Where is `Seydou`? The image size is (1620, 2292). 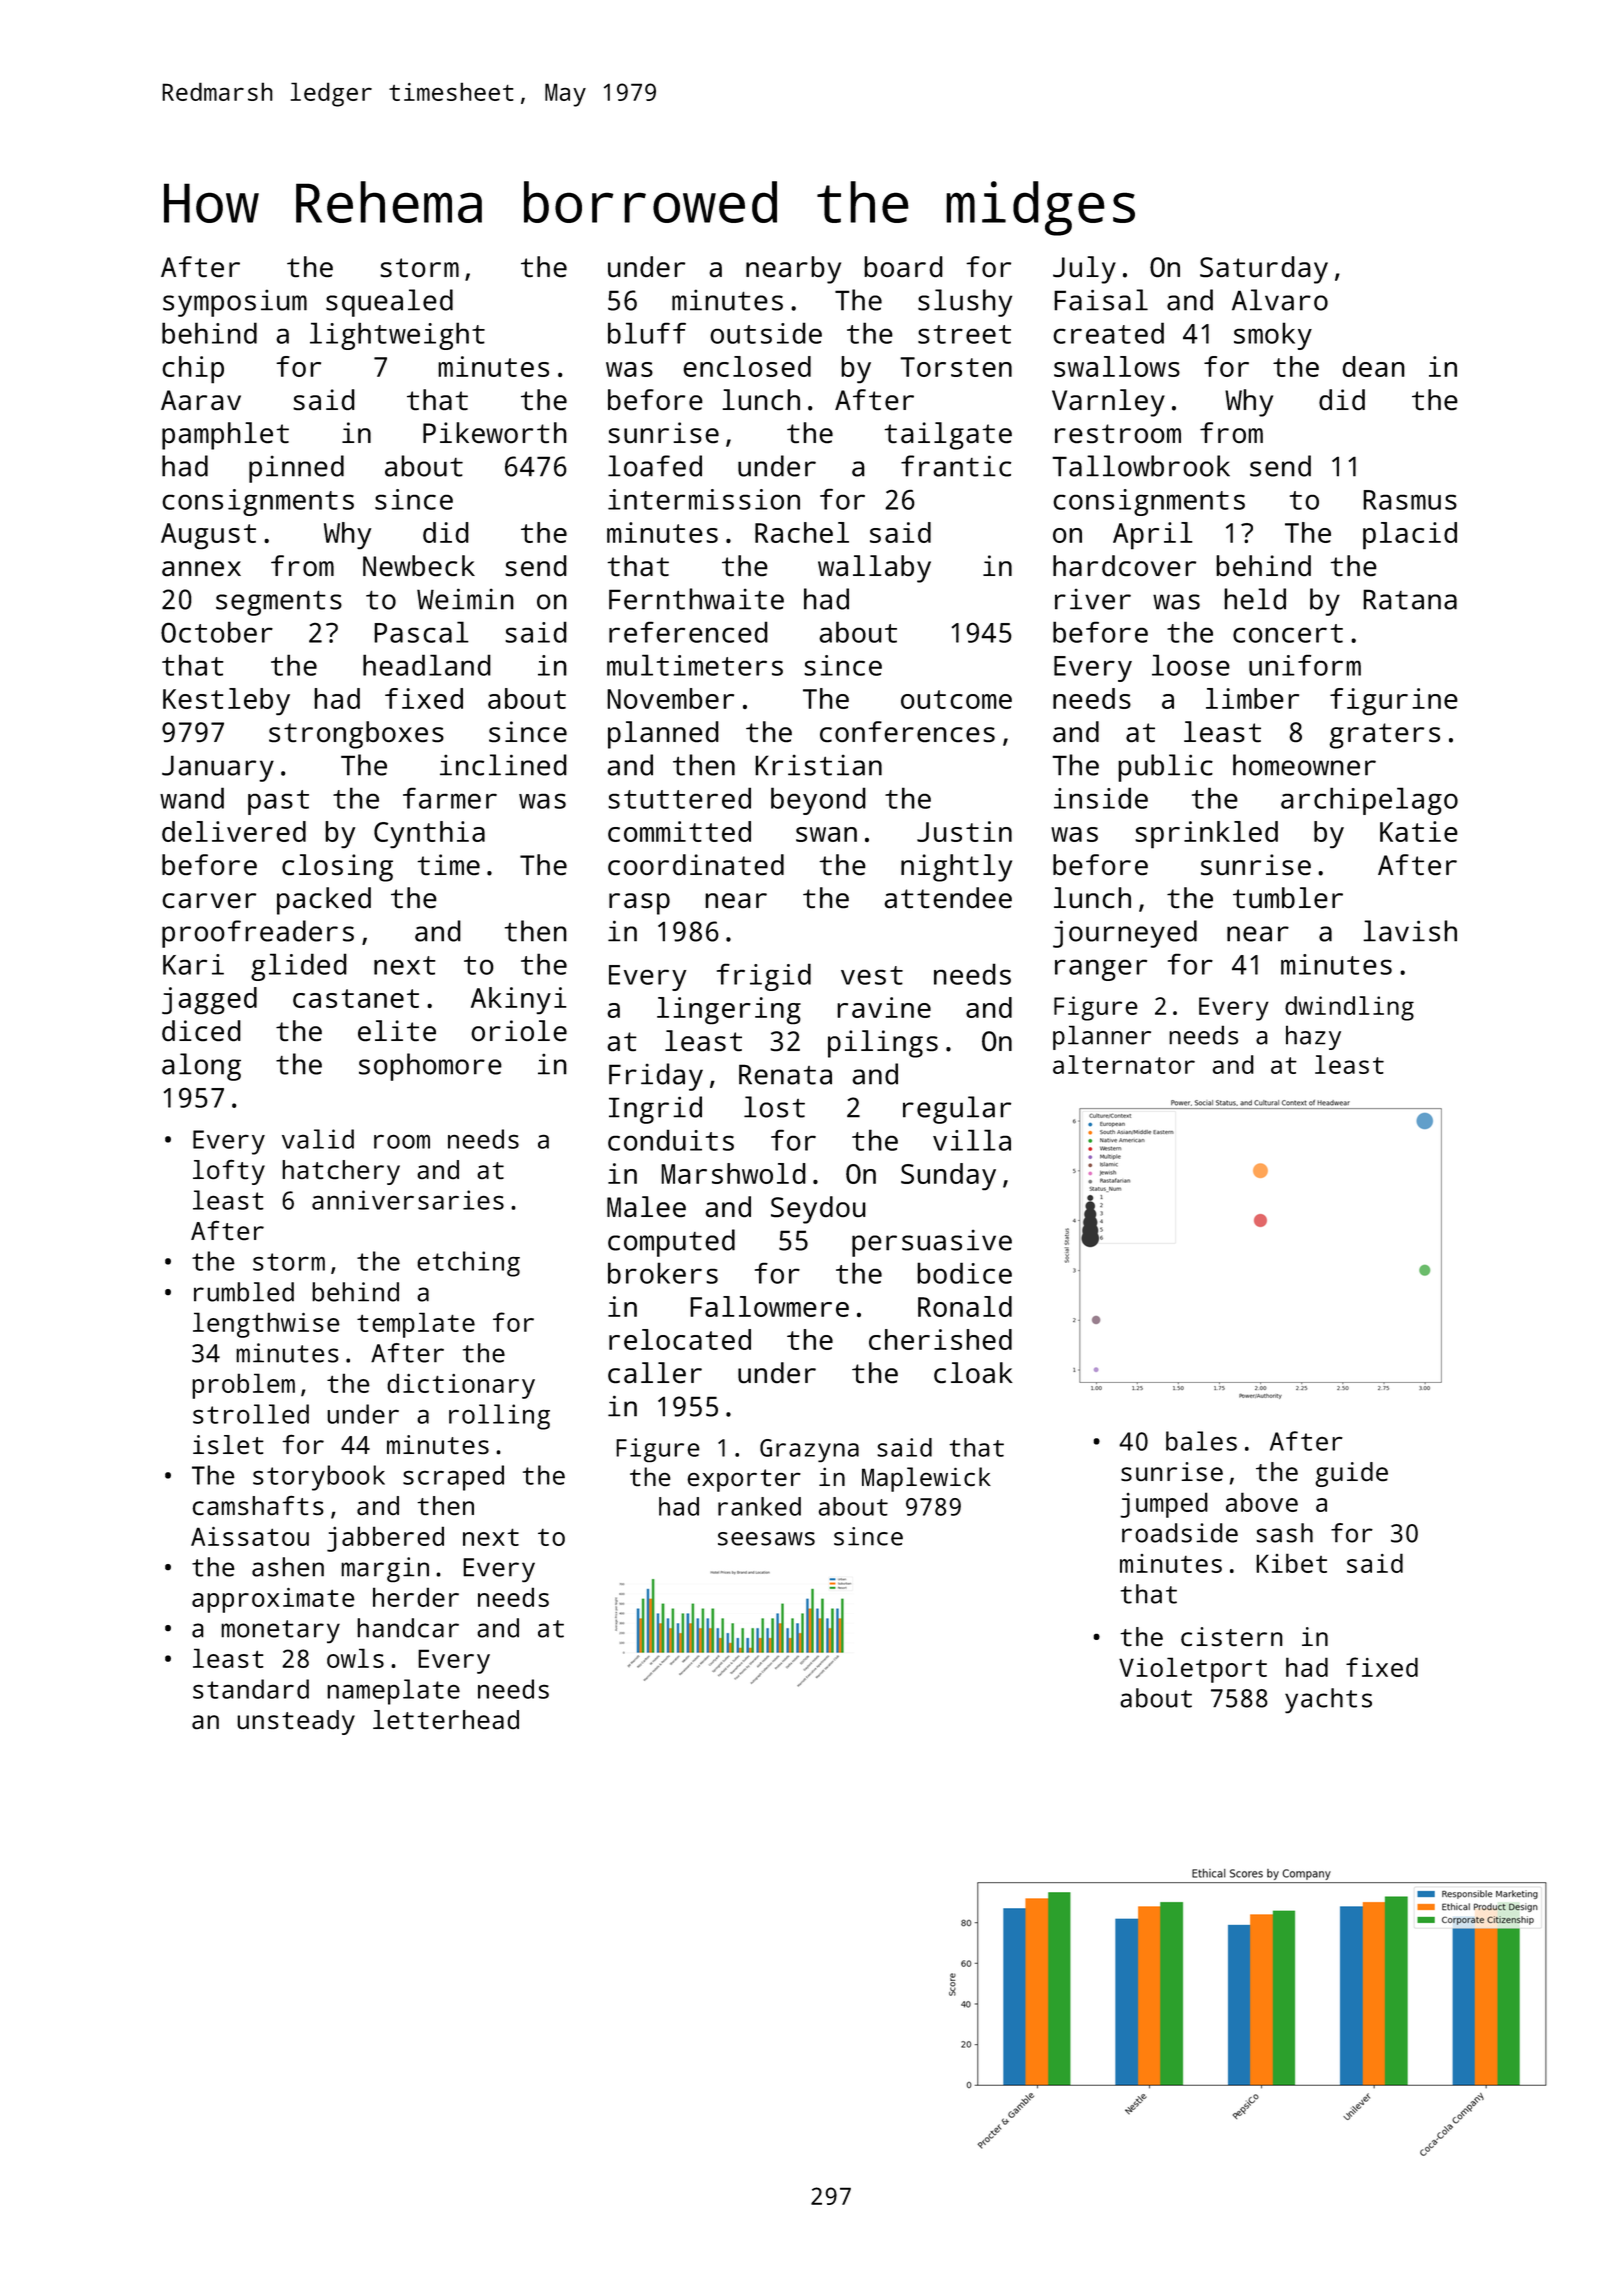
Seydou is located at coordinates (818, 1210).
